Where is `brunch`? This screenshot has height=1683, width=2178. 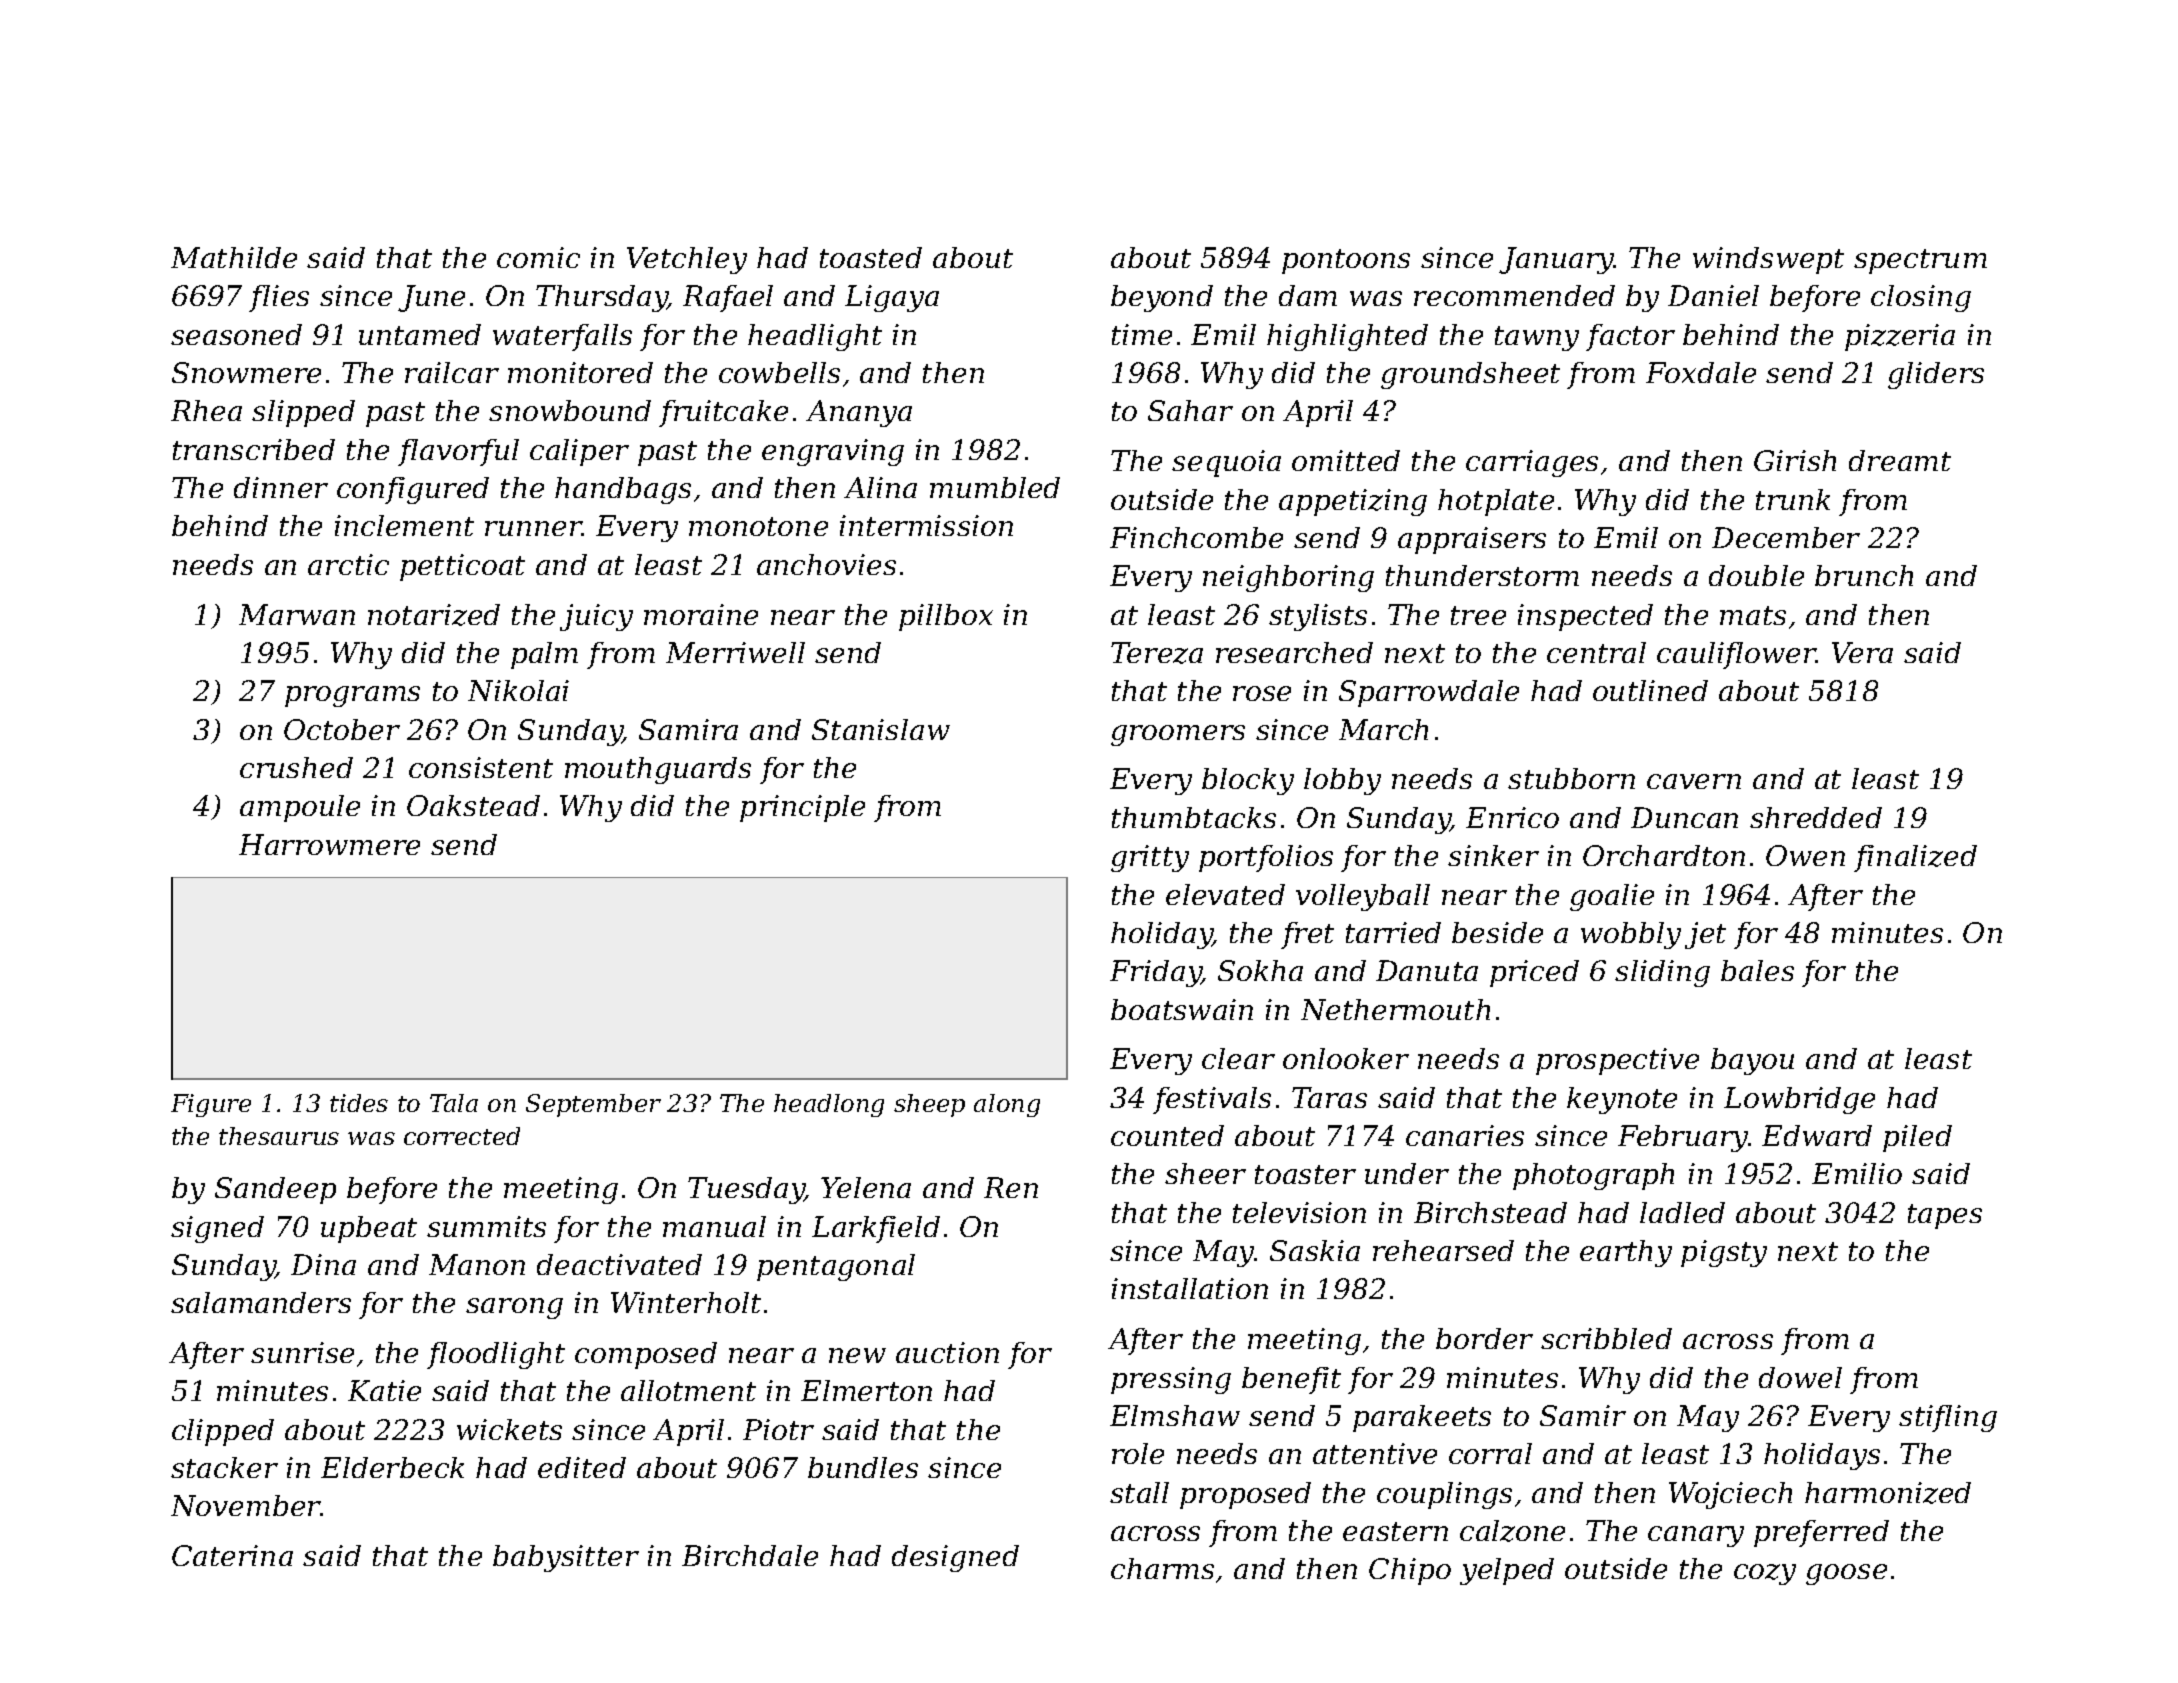
brunch is located at coordinates (1864, 575).
